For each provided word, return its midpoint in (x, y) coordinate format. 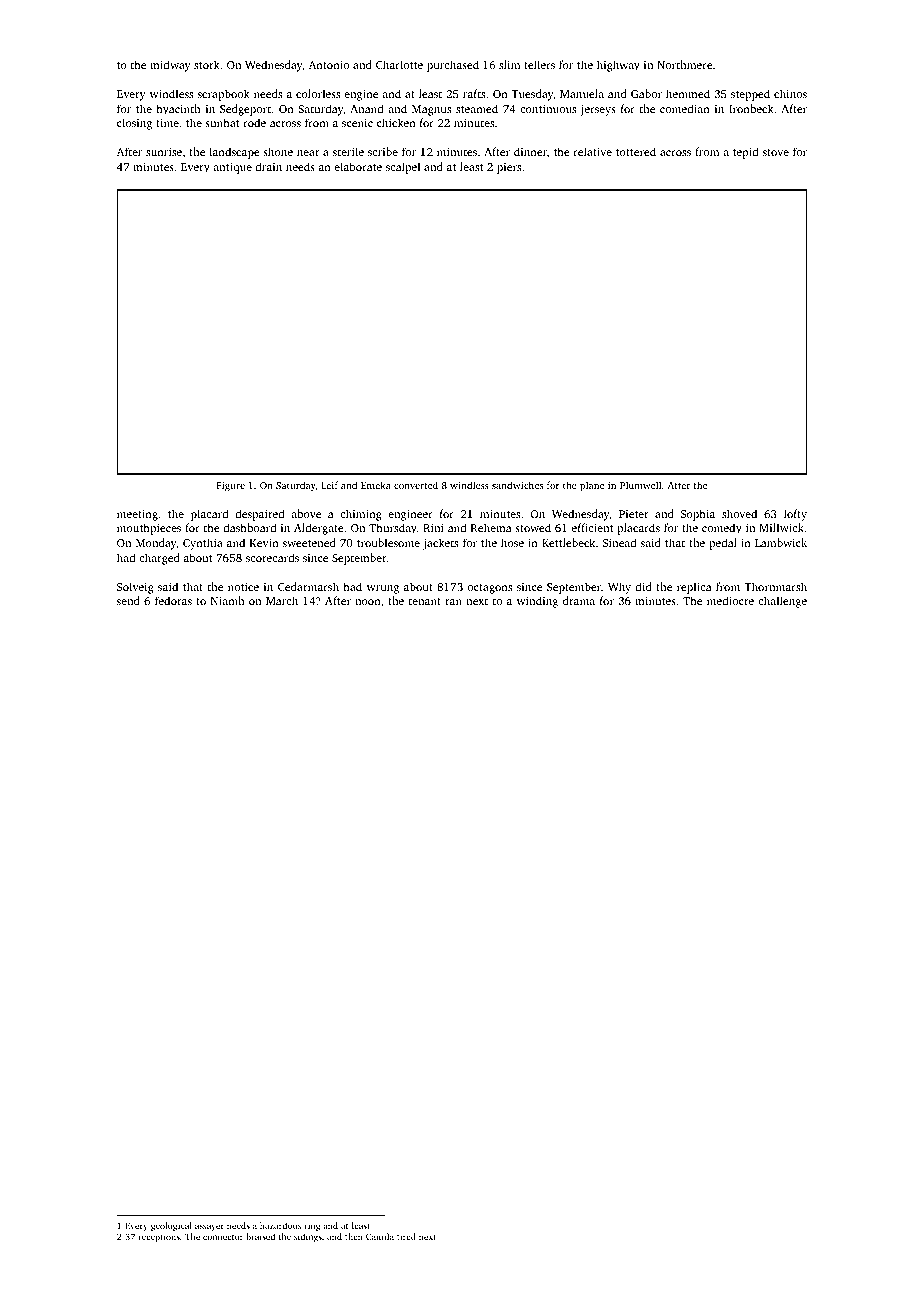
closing (134, 124)
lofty (795, 515)
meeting (137, 515)
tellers (539, 64)
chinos (790, 93)
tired (406, 1236)
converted (416, 485)
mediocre (730, 600)
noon (368, 602)
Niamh (227, 600)
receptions (159, 1237)
